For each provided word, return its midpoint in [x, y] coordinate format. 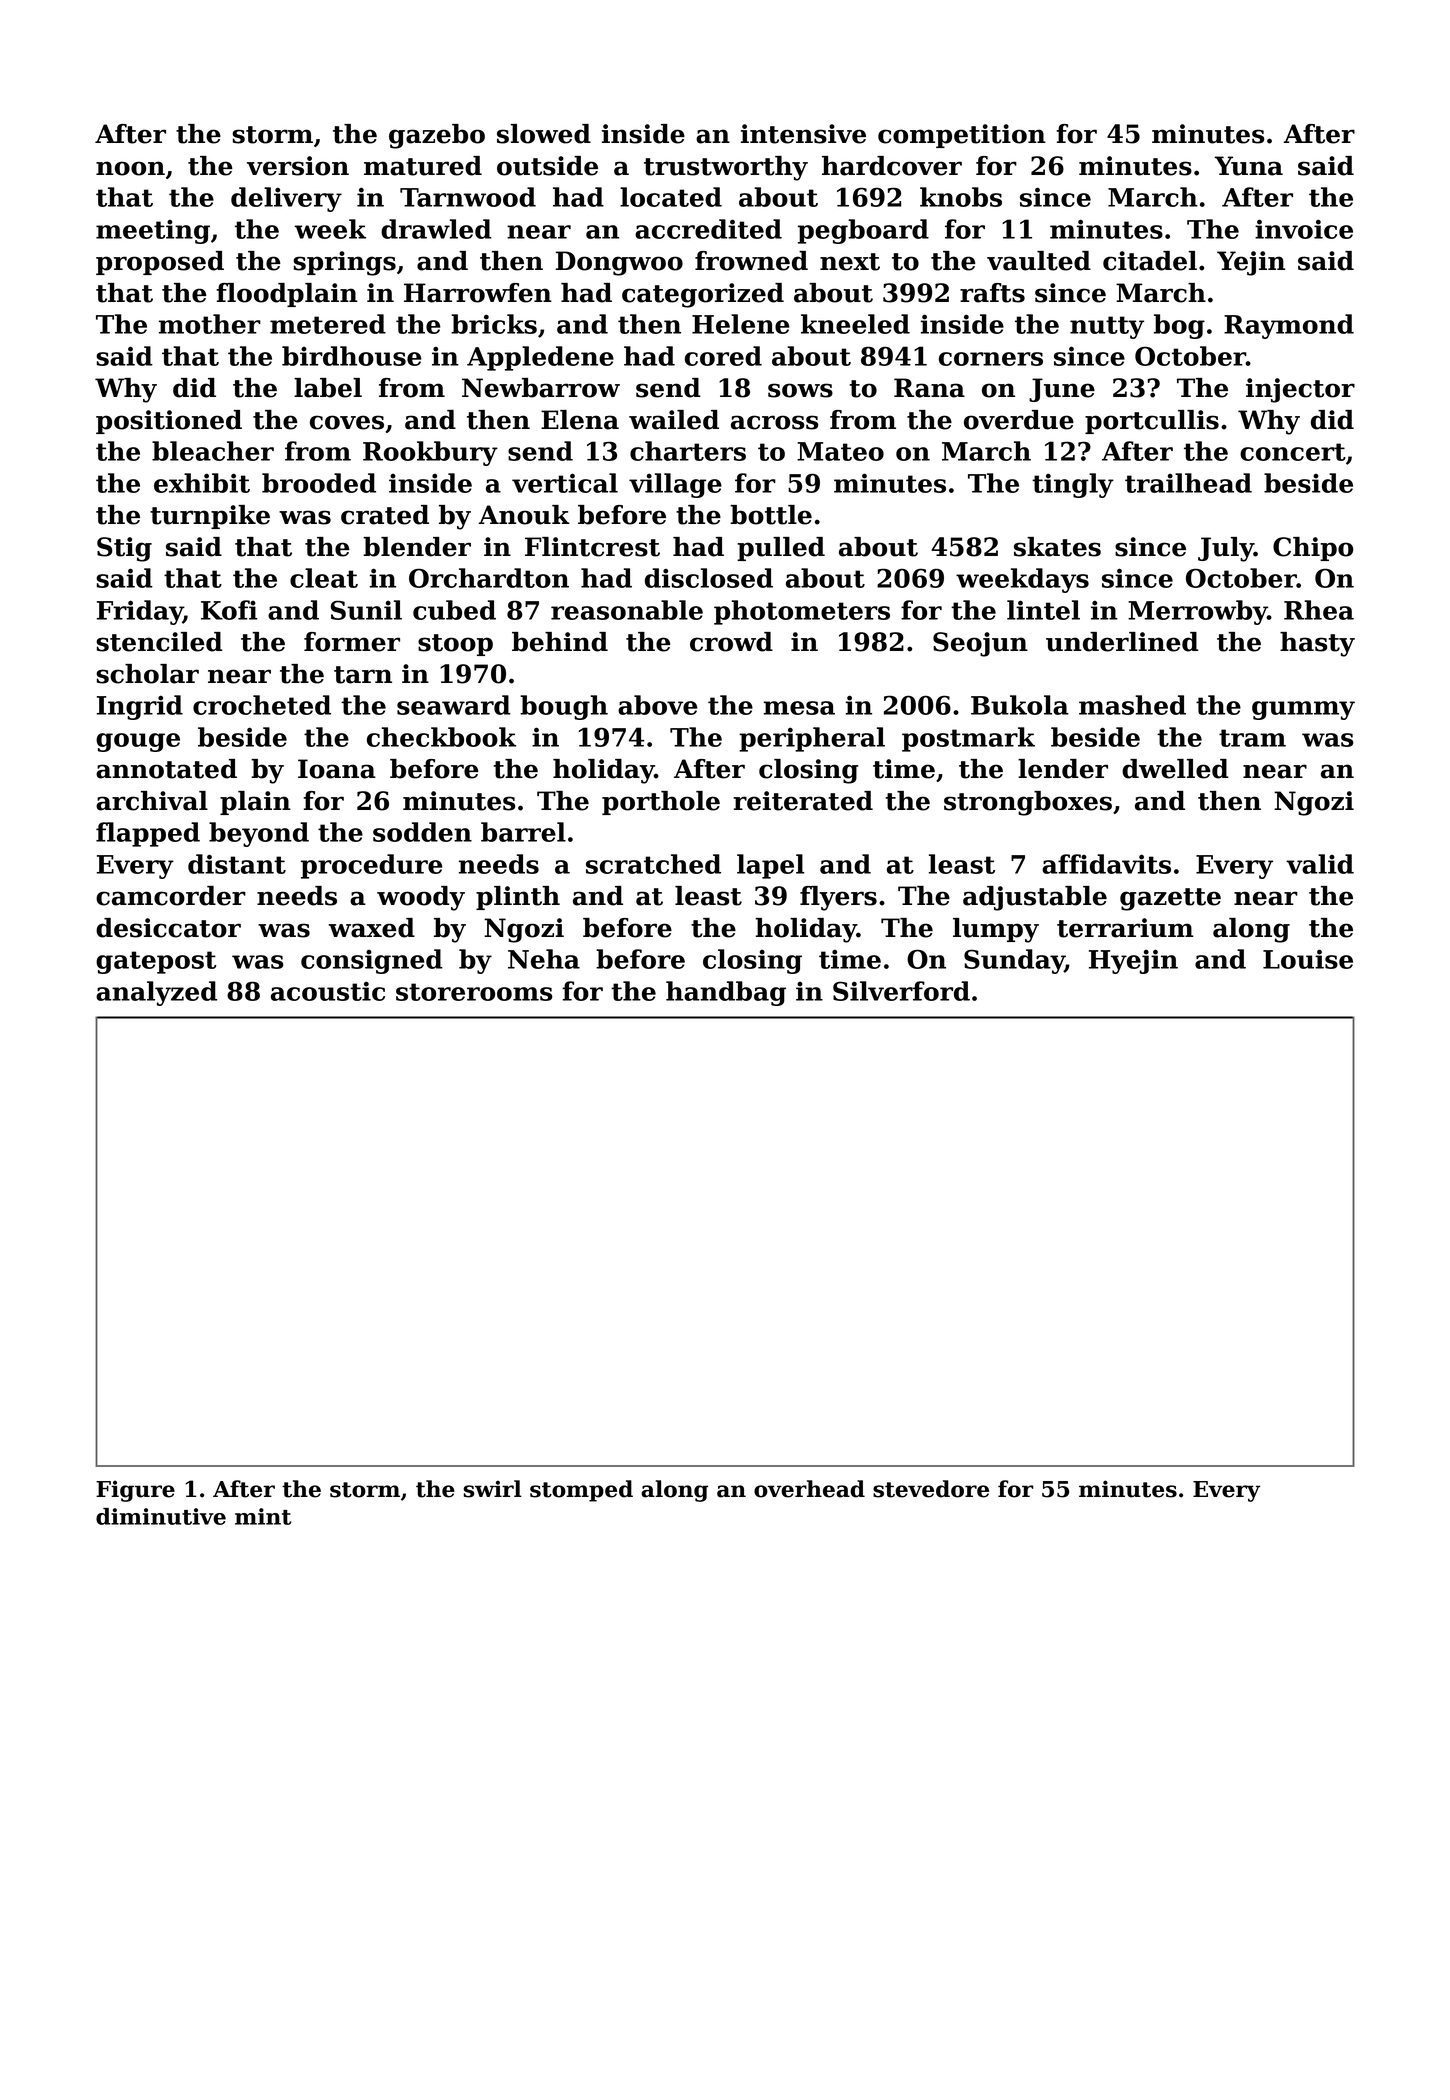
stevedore [931, 1489]
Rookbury [430, 453]
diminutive [161, 1516]
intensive [803, 134]
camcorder [171, 896]
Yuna [1248, 166]
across [774, 422]
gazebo [437, 136]
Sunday [1014, 961]
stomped [581, 1491]
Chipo [1313, 549]
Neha [544, 959]
